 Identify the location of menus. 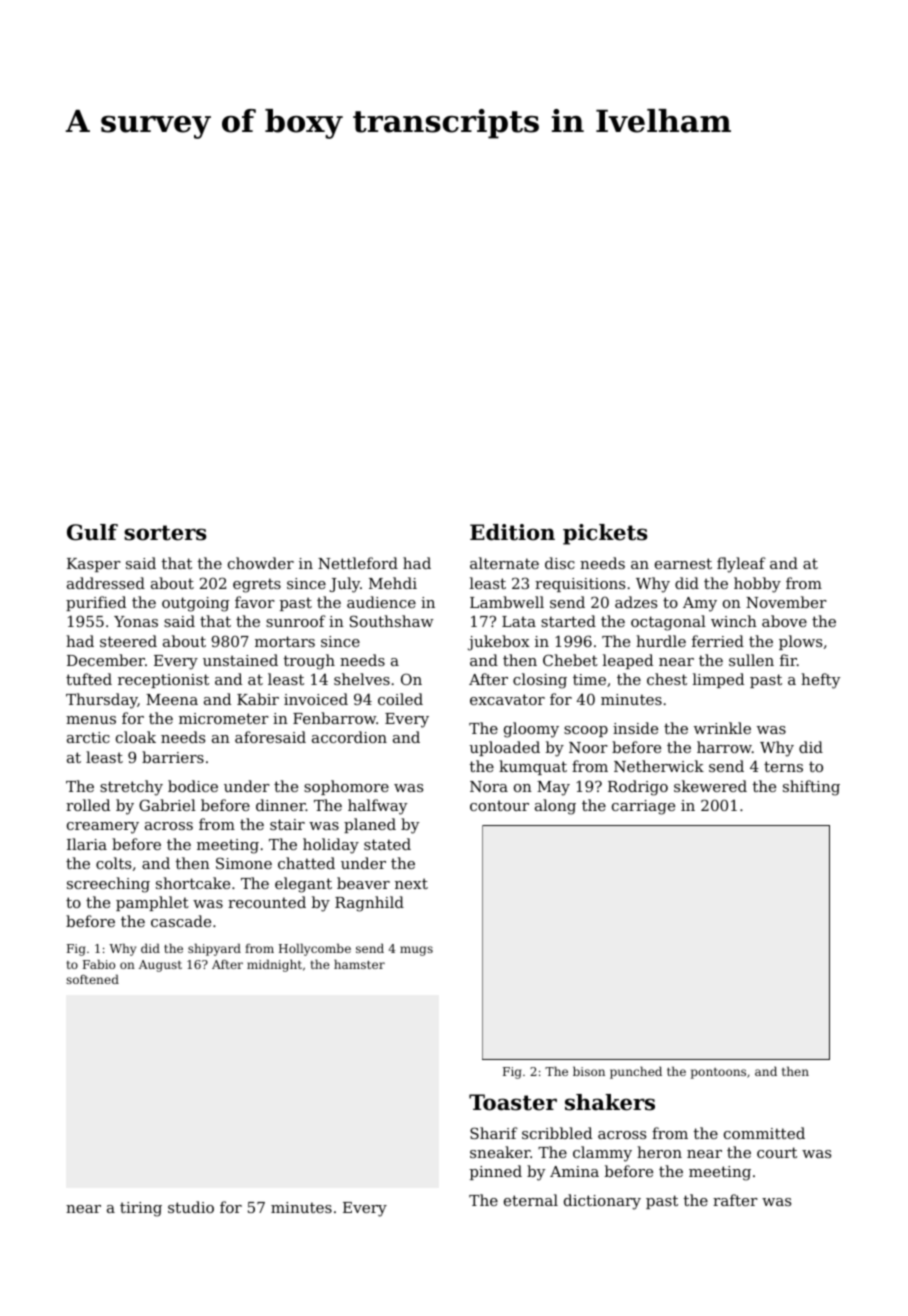
(91, 720).
